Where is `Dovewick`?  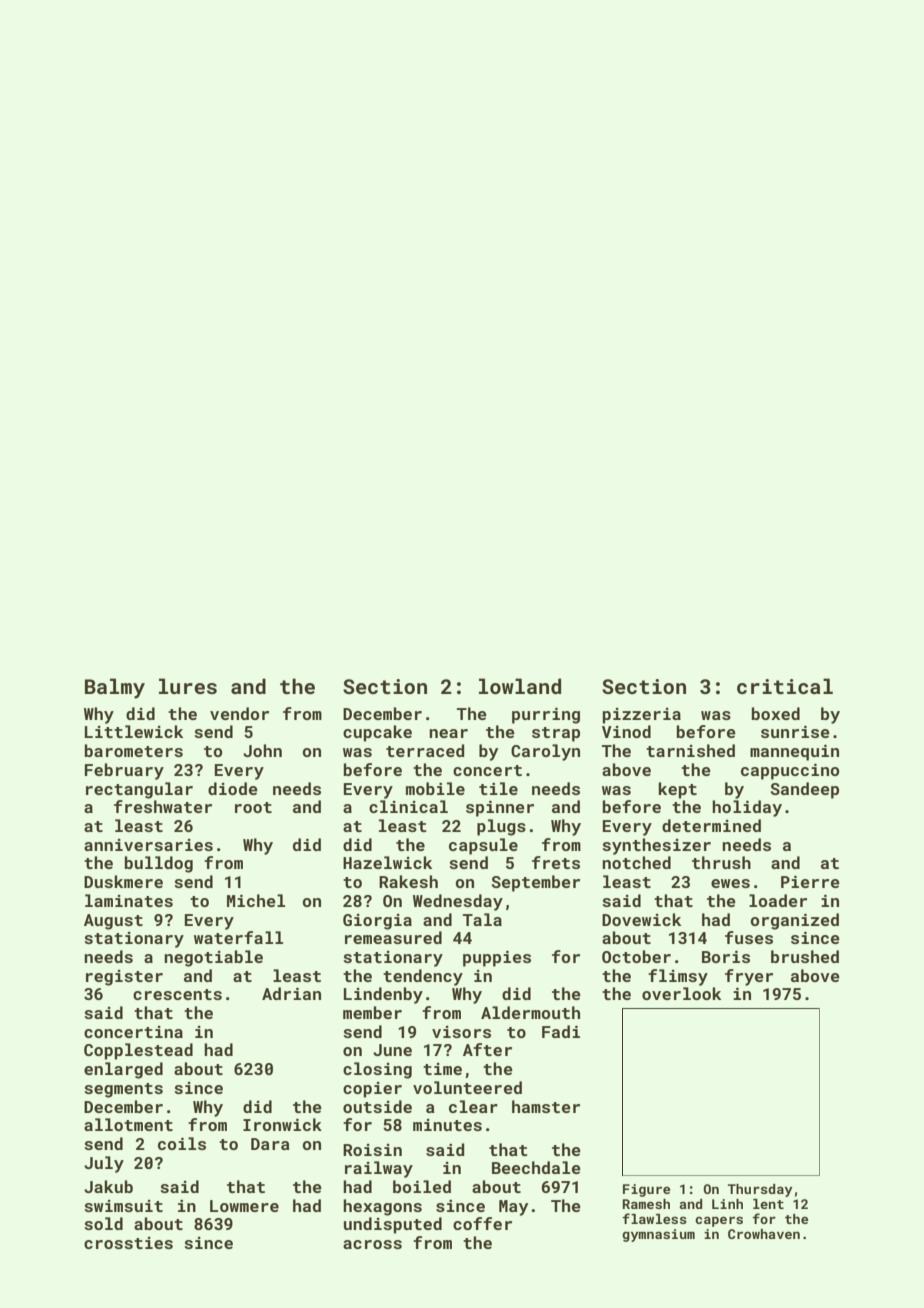 Dovewick is located at coordinates (641, 919).
